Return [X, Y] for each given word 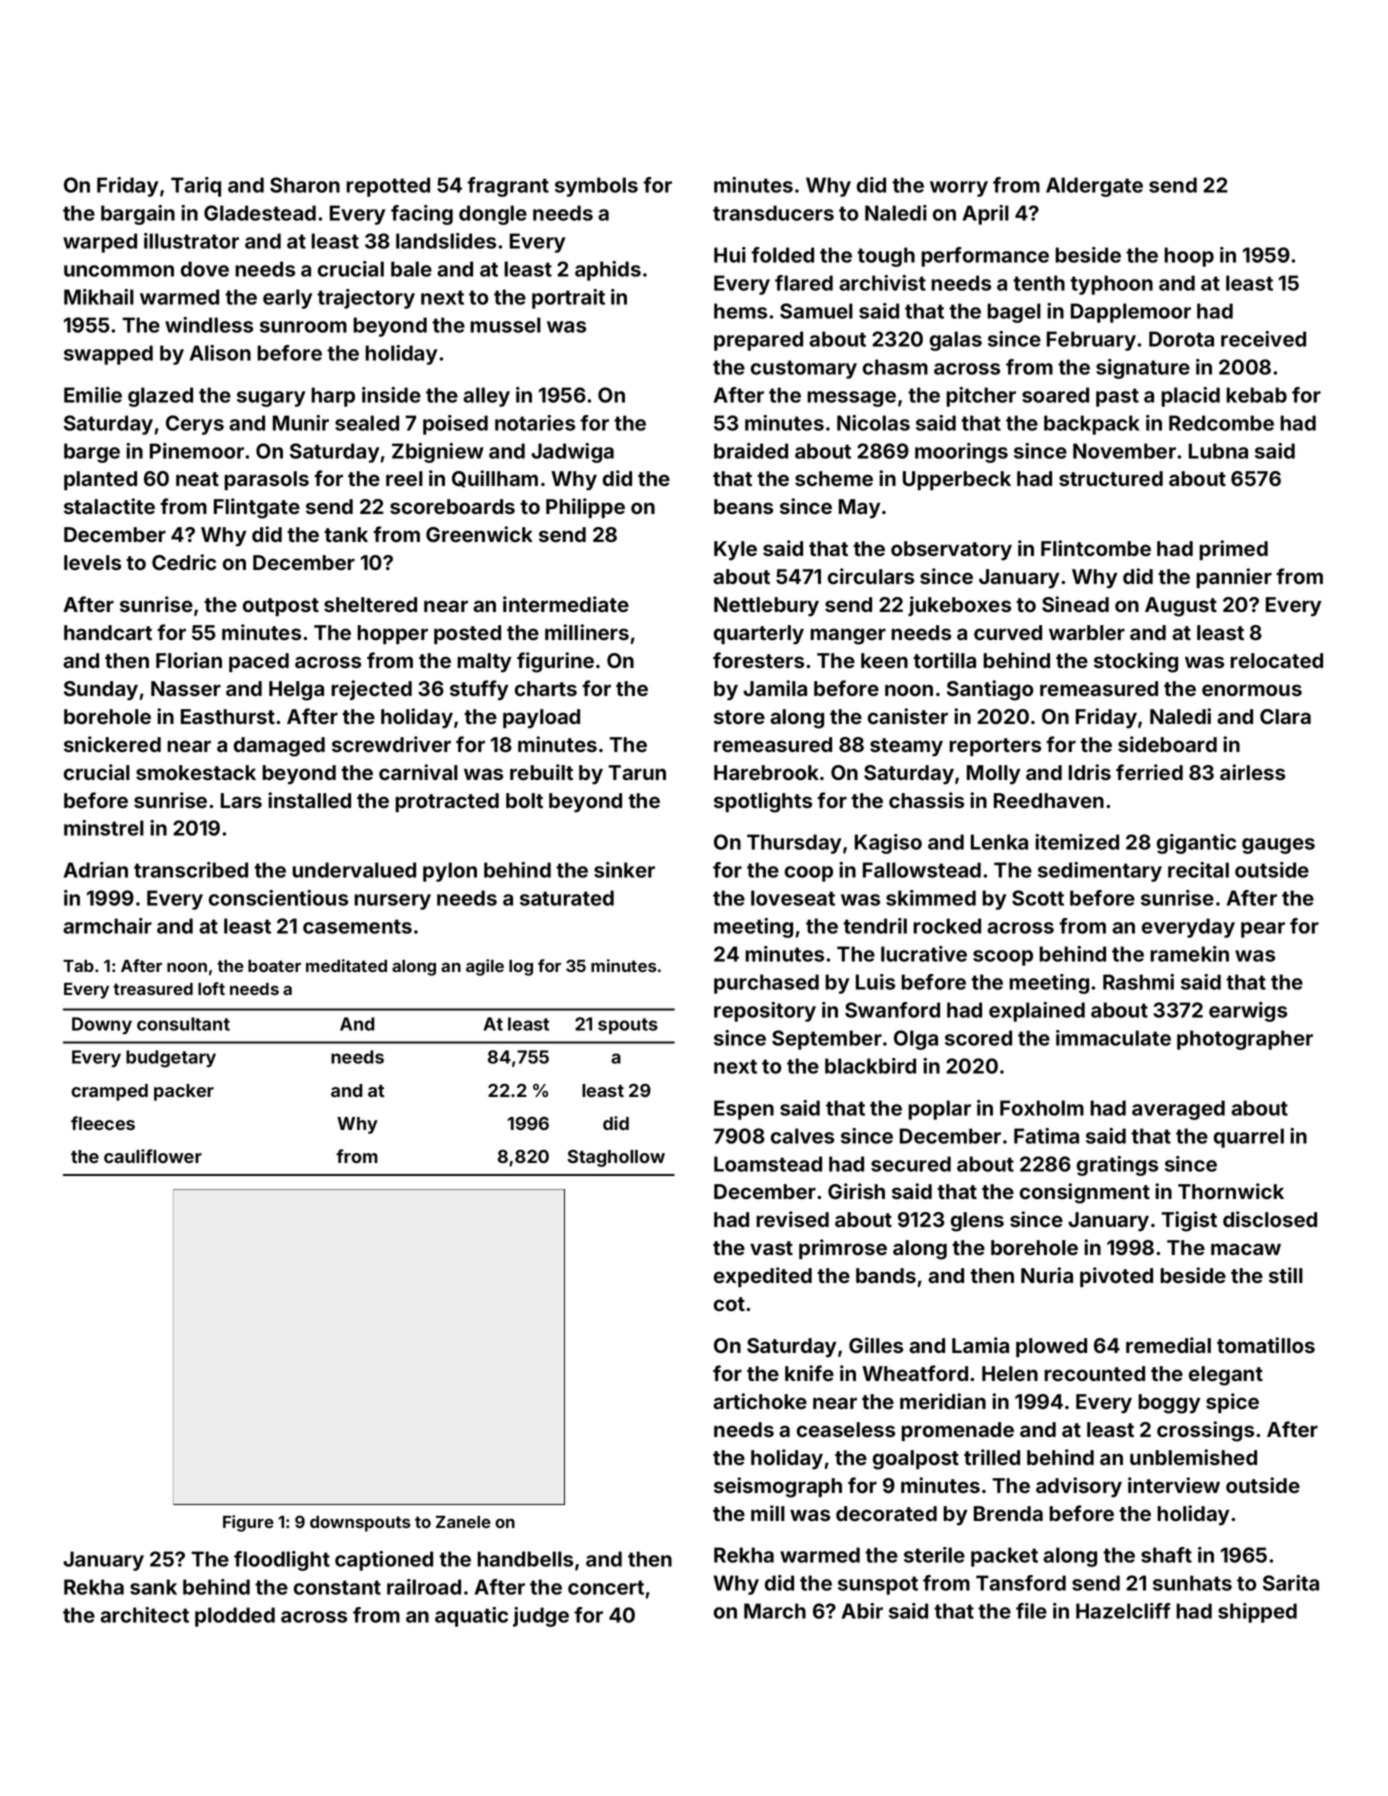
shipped [1257, 1613]
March [775, 1611]
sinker [624, 870]
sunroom [303, 327]
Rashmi [1138, 982]
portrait [568, 299]
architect [144, 1615]
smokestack [196, 772]
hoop [1189, 257]
